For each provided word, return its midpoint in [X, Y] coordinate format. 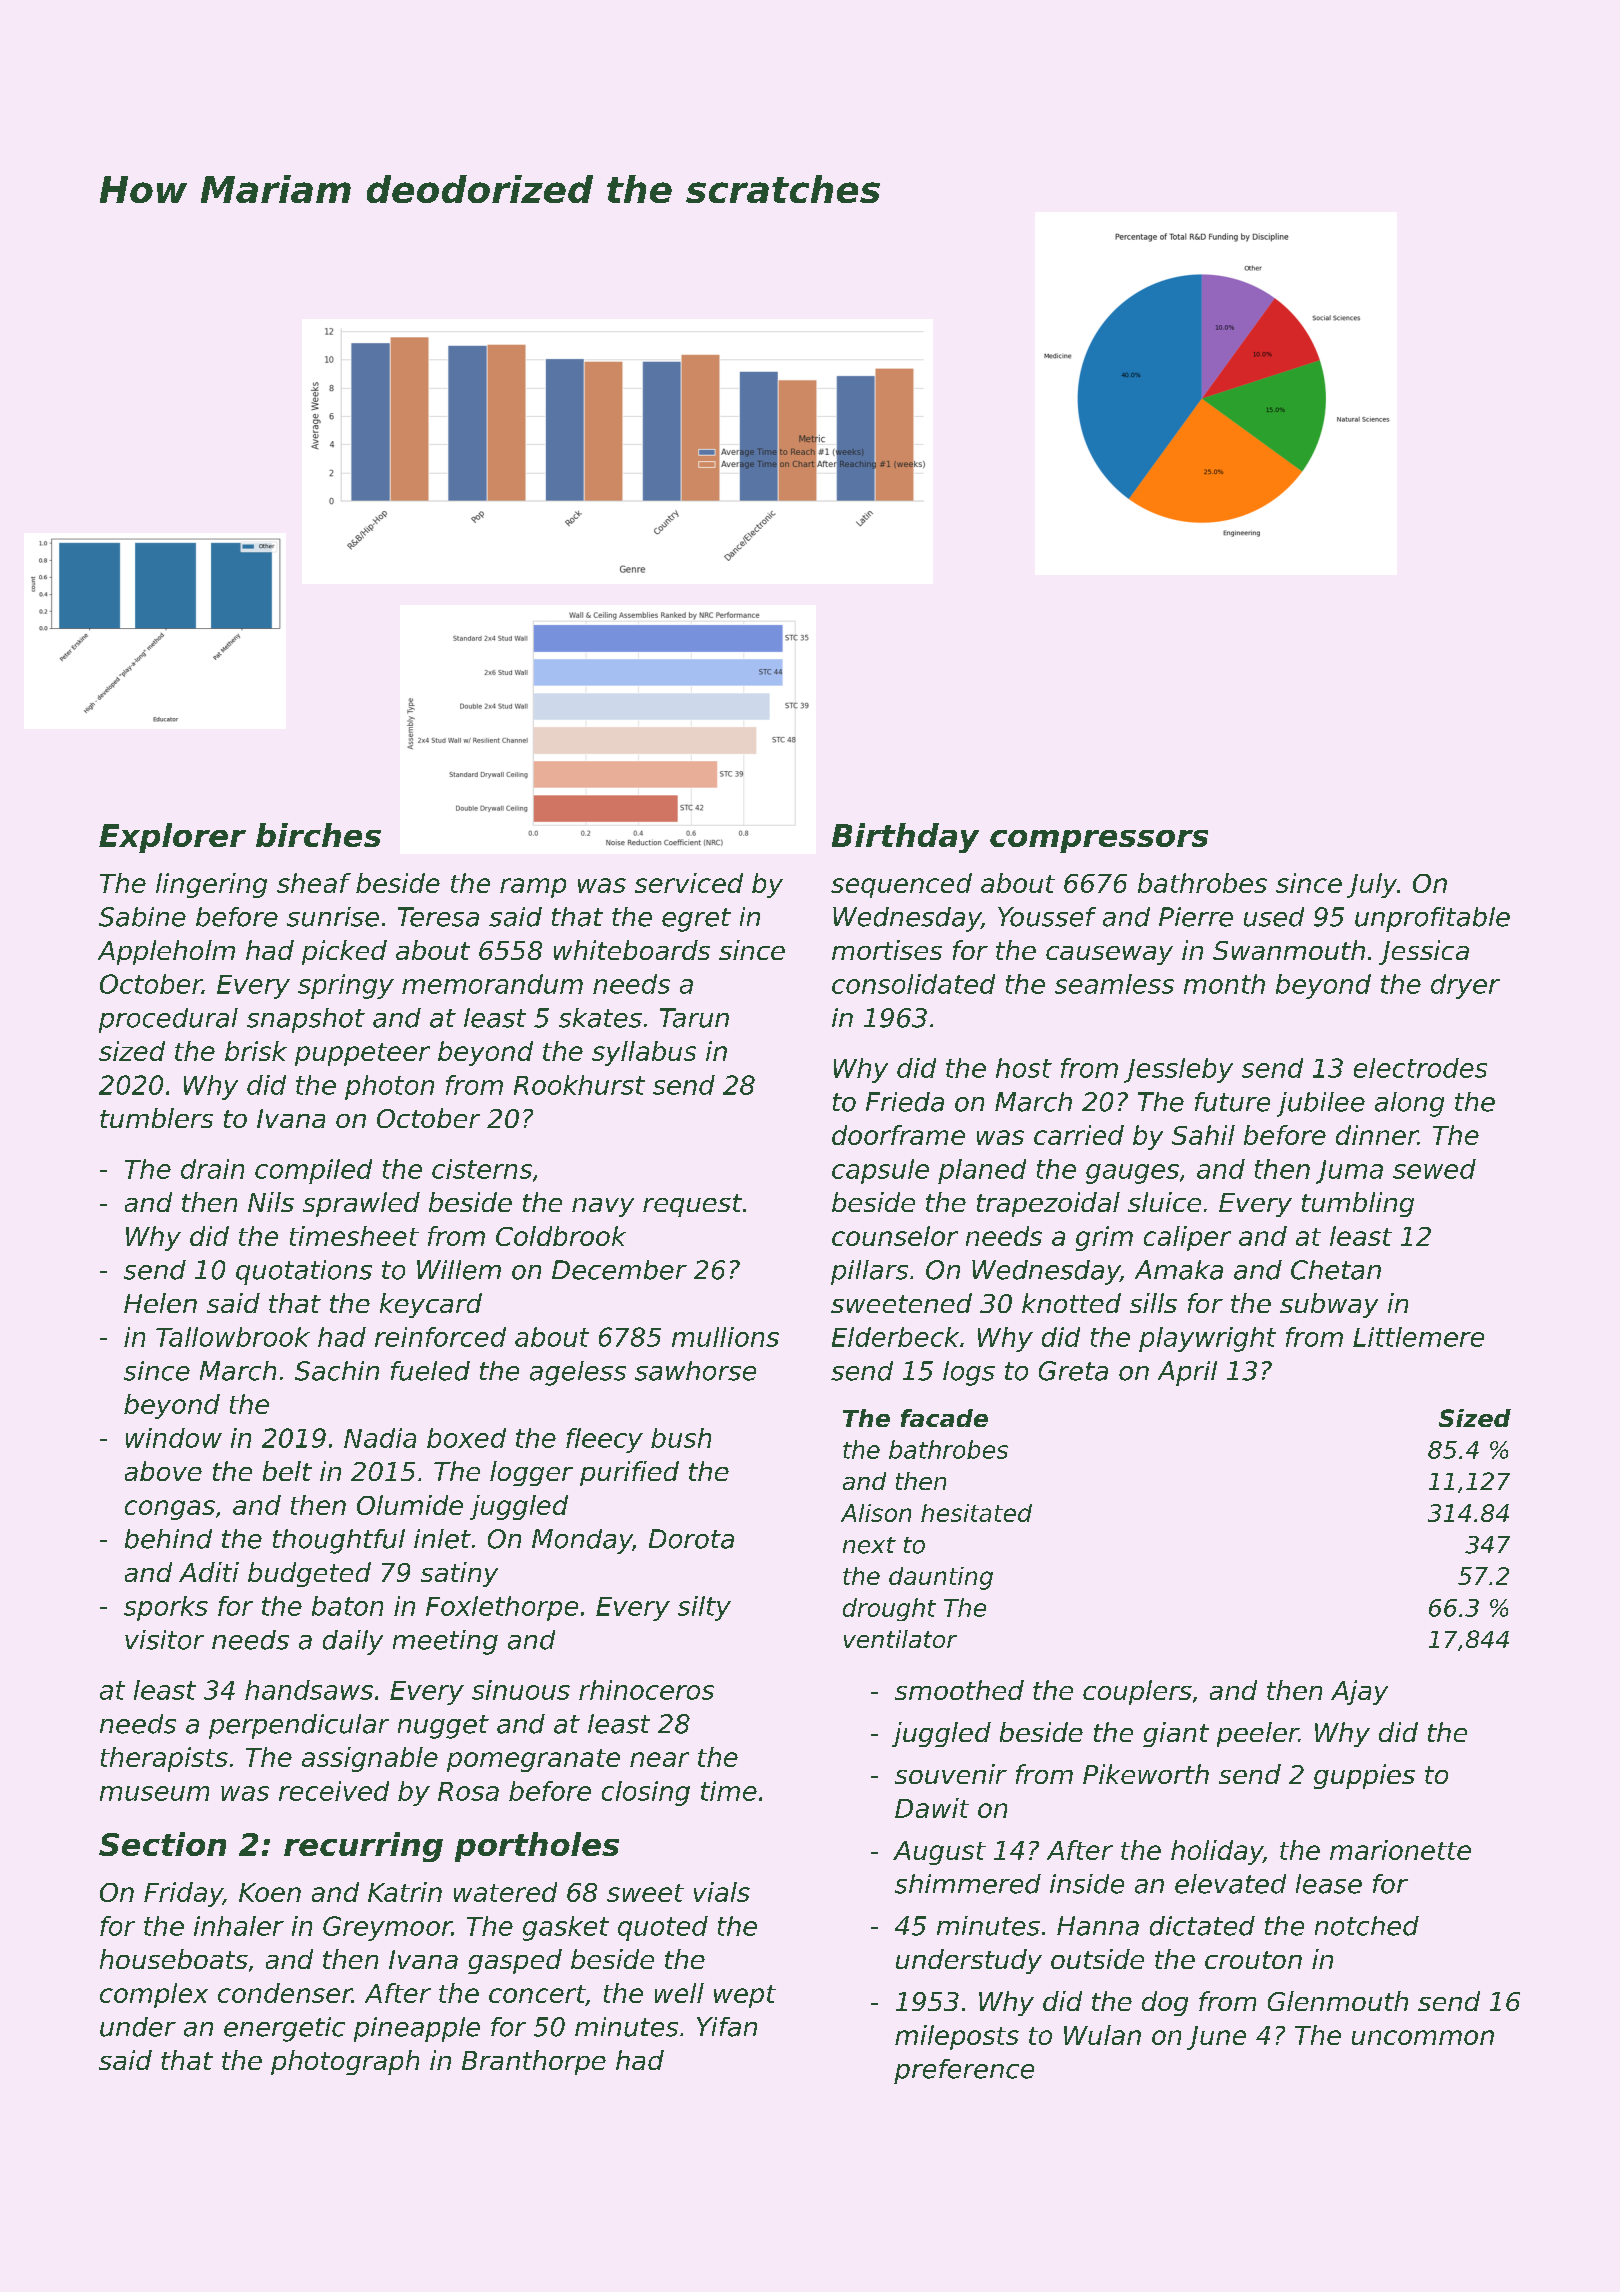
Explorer [172, 838]
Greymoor [387, 1928]
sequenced [901, 885]
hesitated [976, 1513]
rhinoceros [646, 1690]
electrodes [1420, 1068]
